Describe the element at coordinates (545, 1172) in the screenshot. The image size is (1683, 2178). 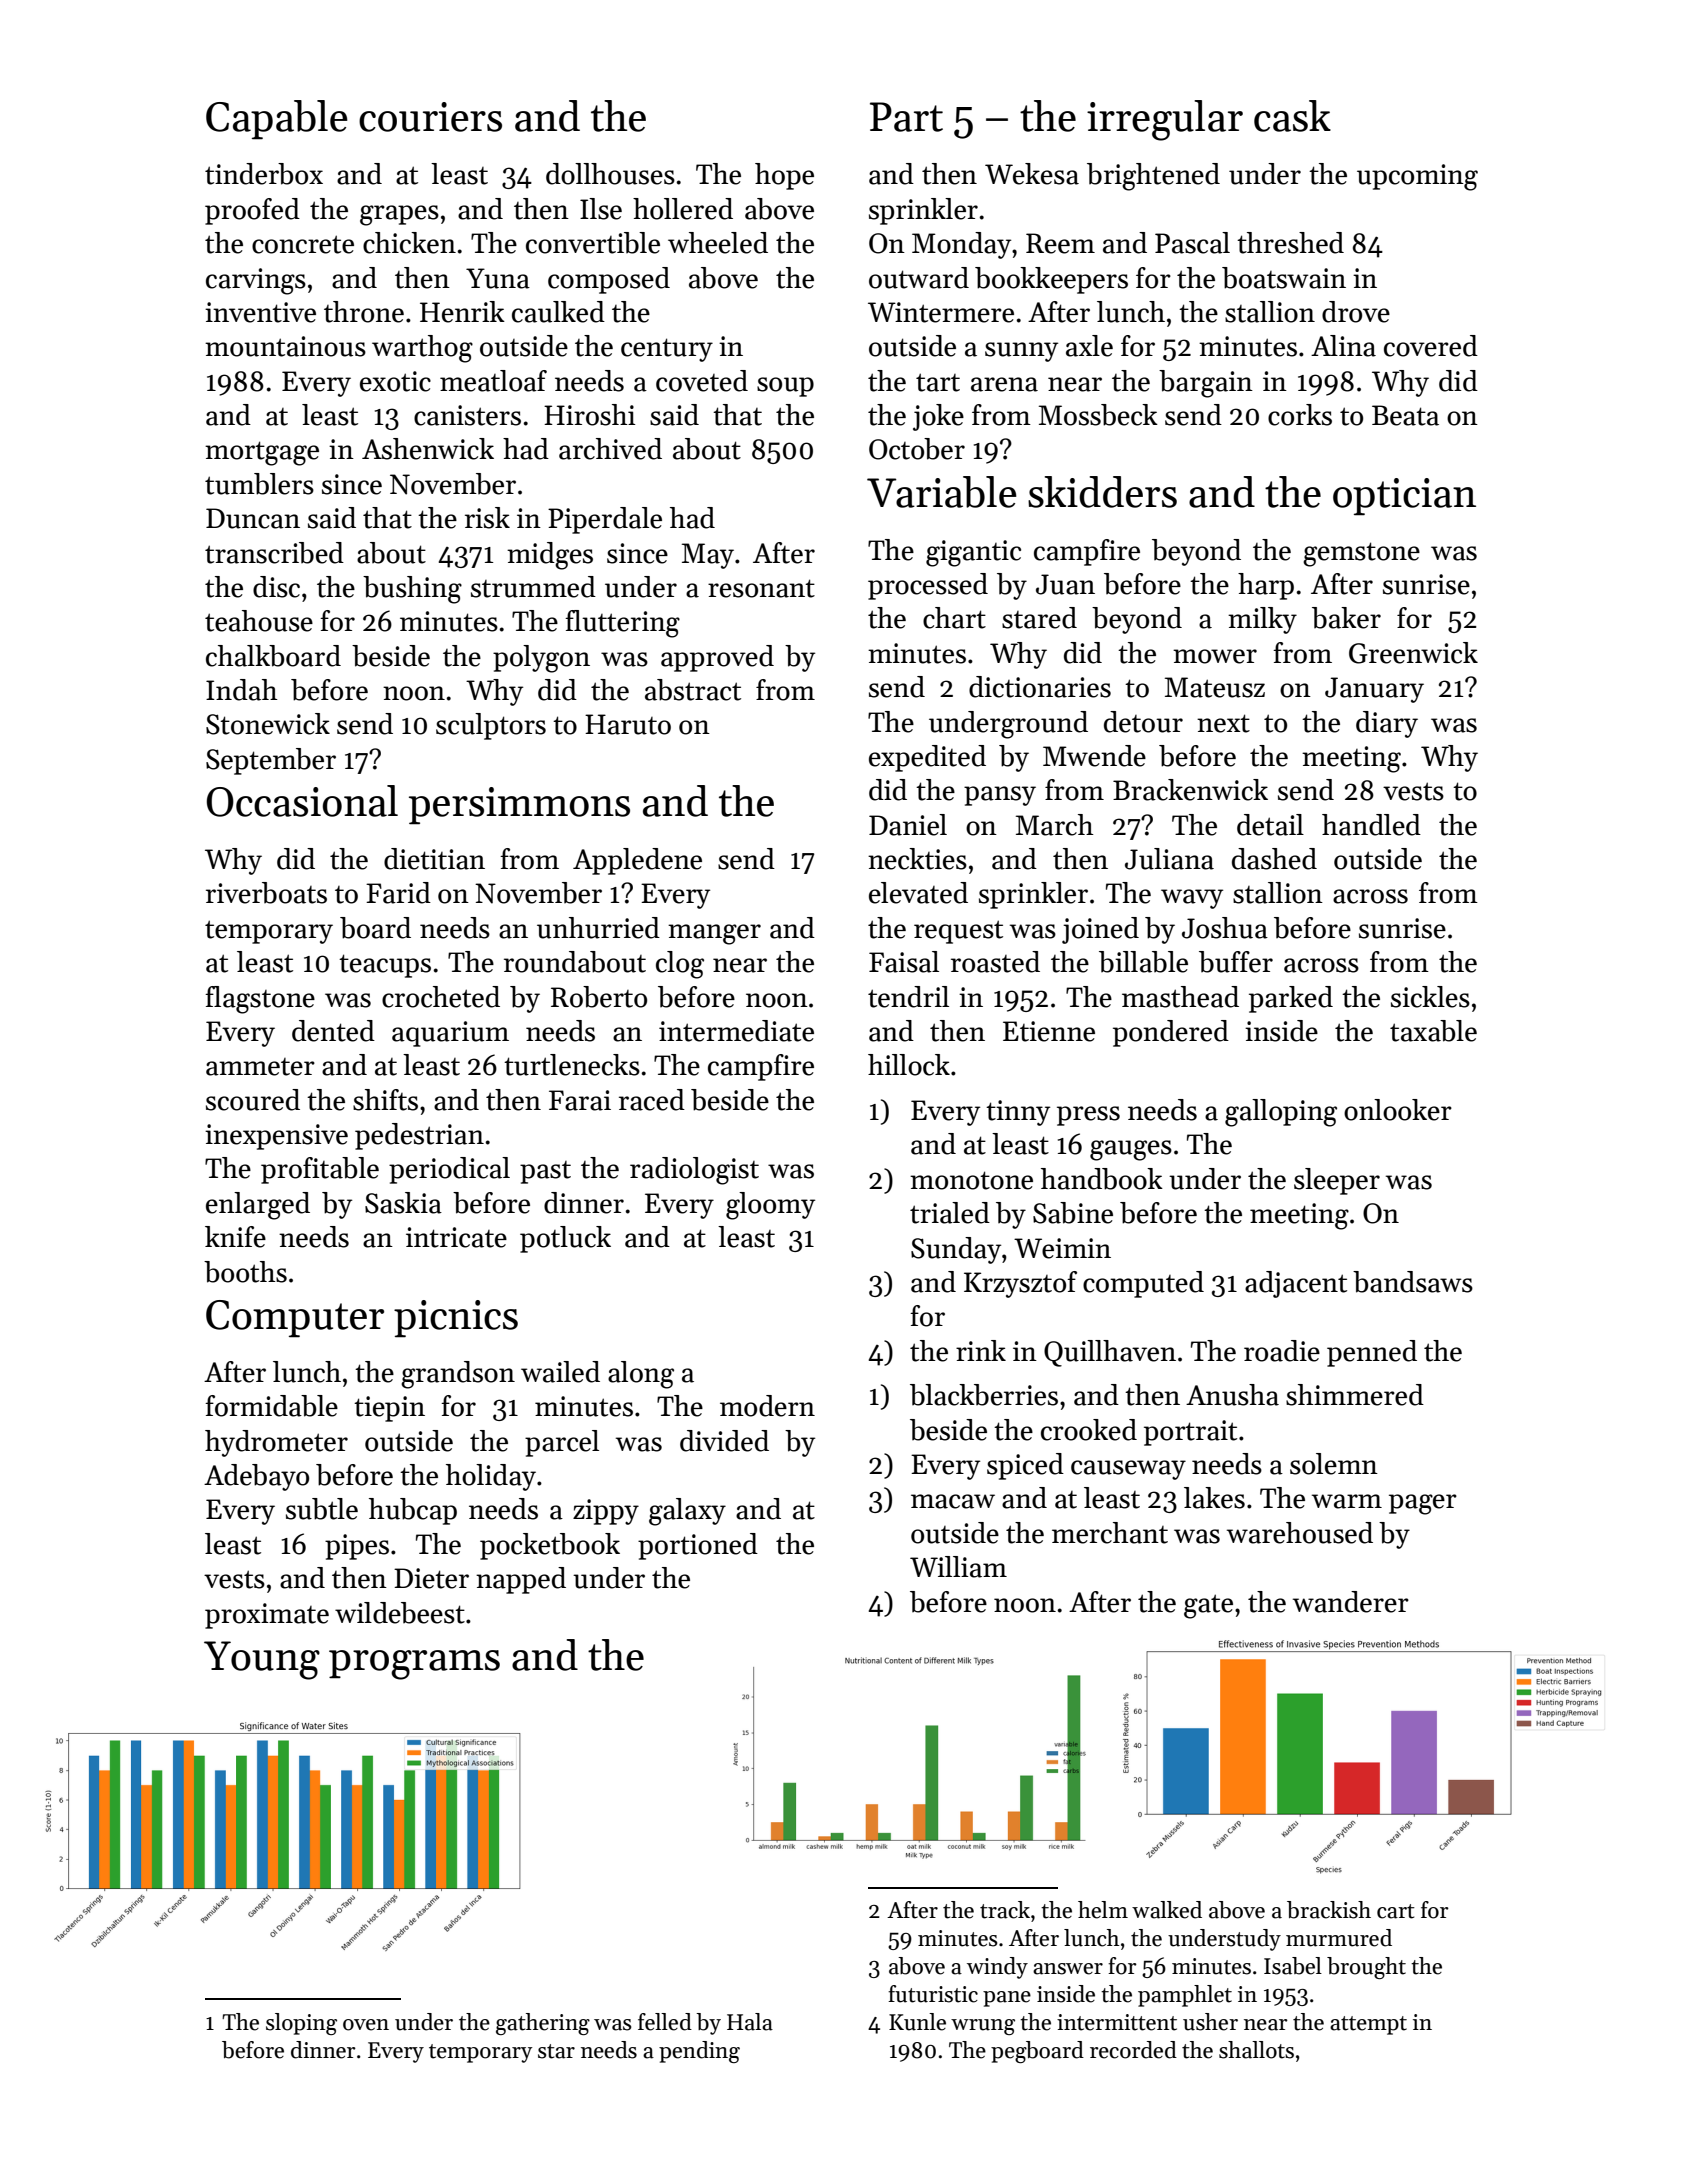
I see `past` at that location.
